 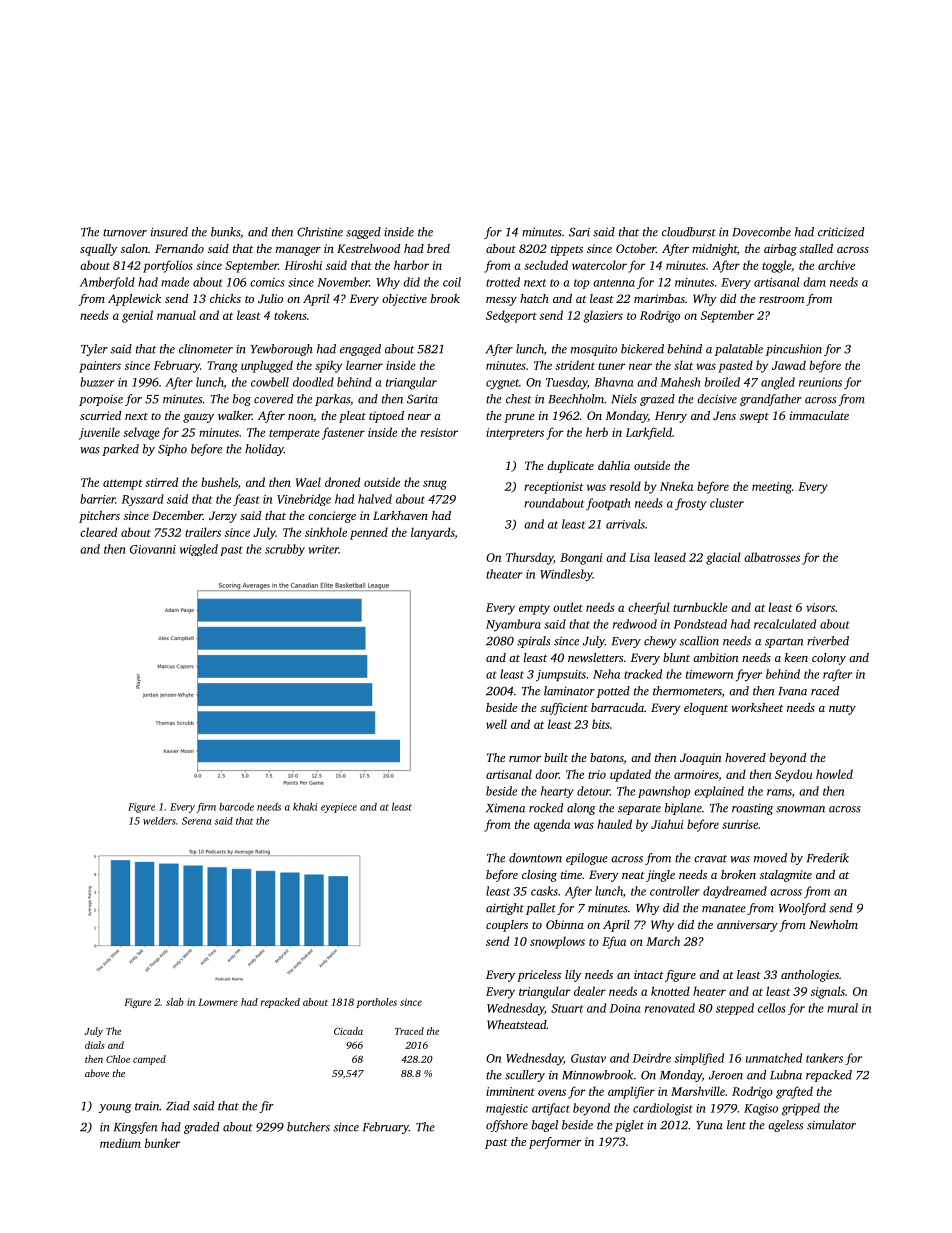 I want to click on signals, so click(x=828, y=992).
